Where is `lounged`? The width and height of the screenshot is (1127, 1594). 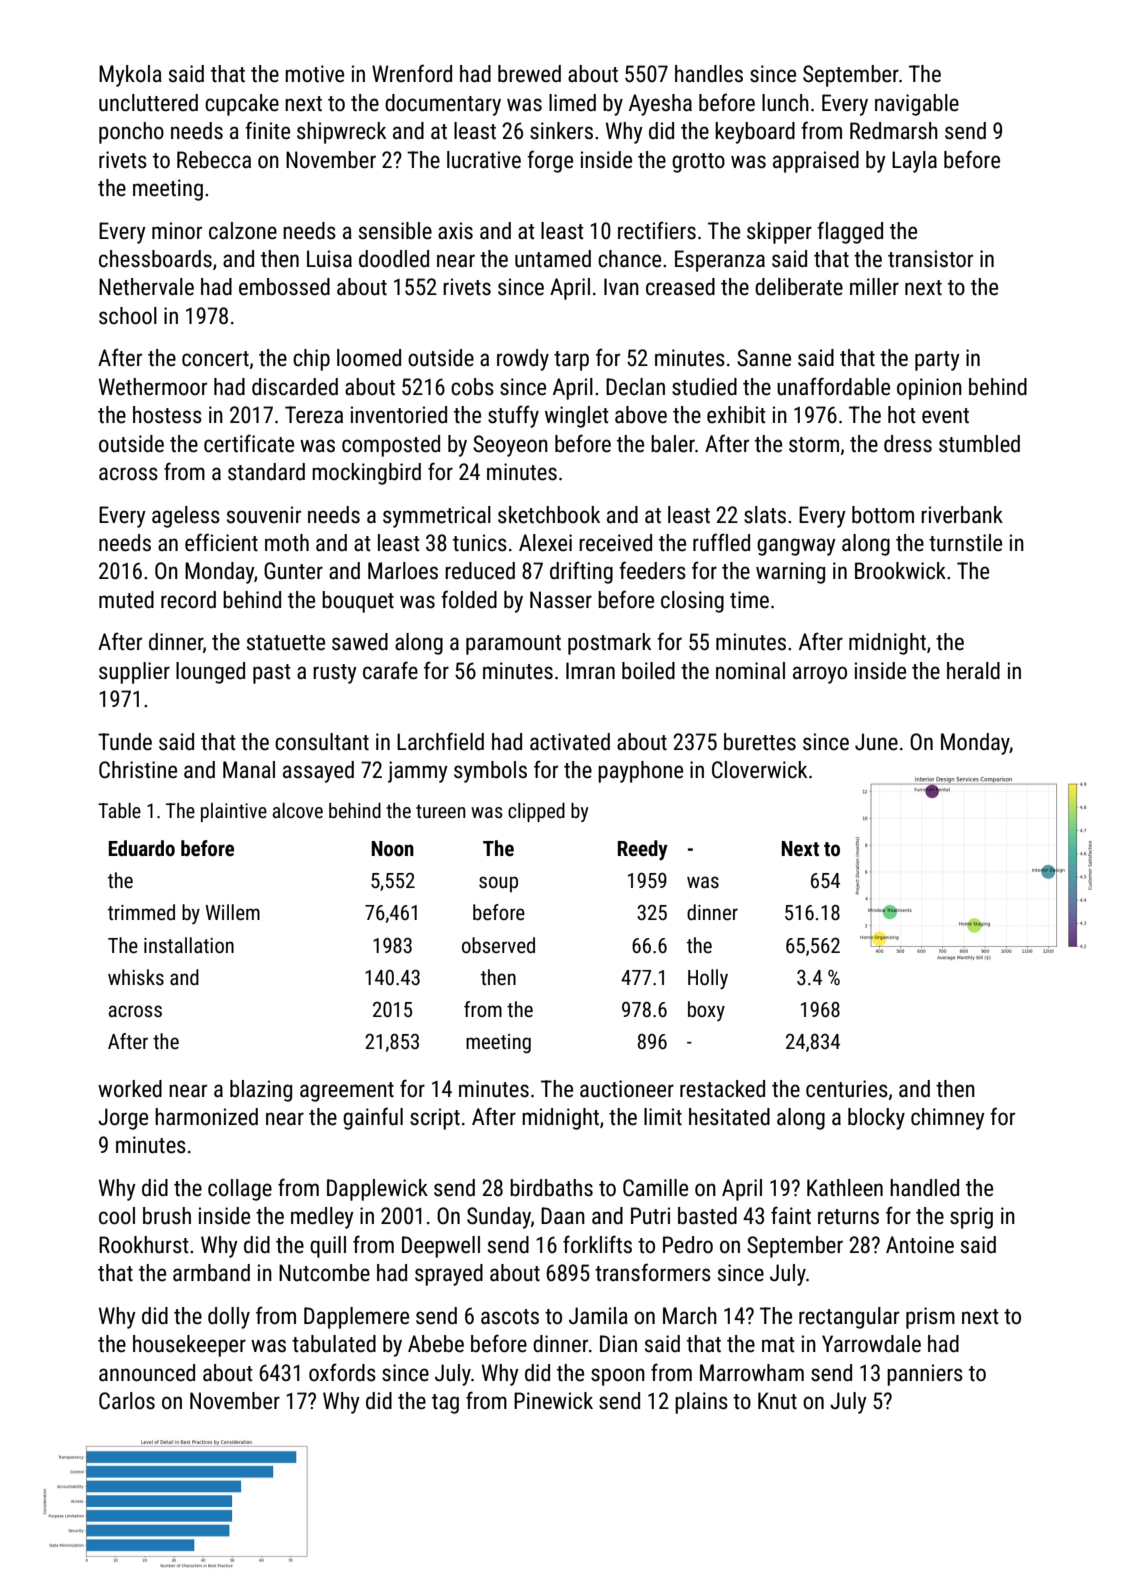
lounged is located at coordinates (210, 673).
